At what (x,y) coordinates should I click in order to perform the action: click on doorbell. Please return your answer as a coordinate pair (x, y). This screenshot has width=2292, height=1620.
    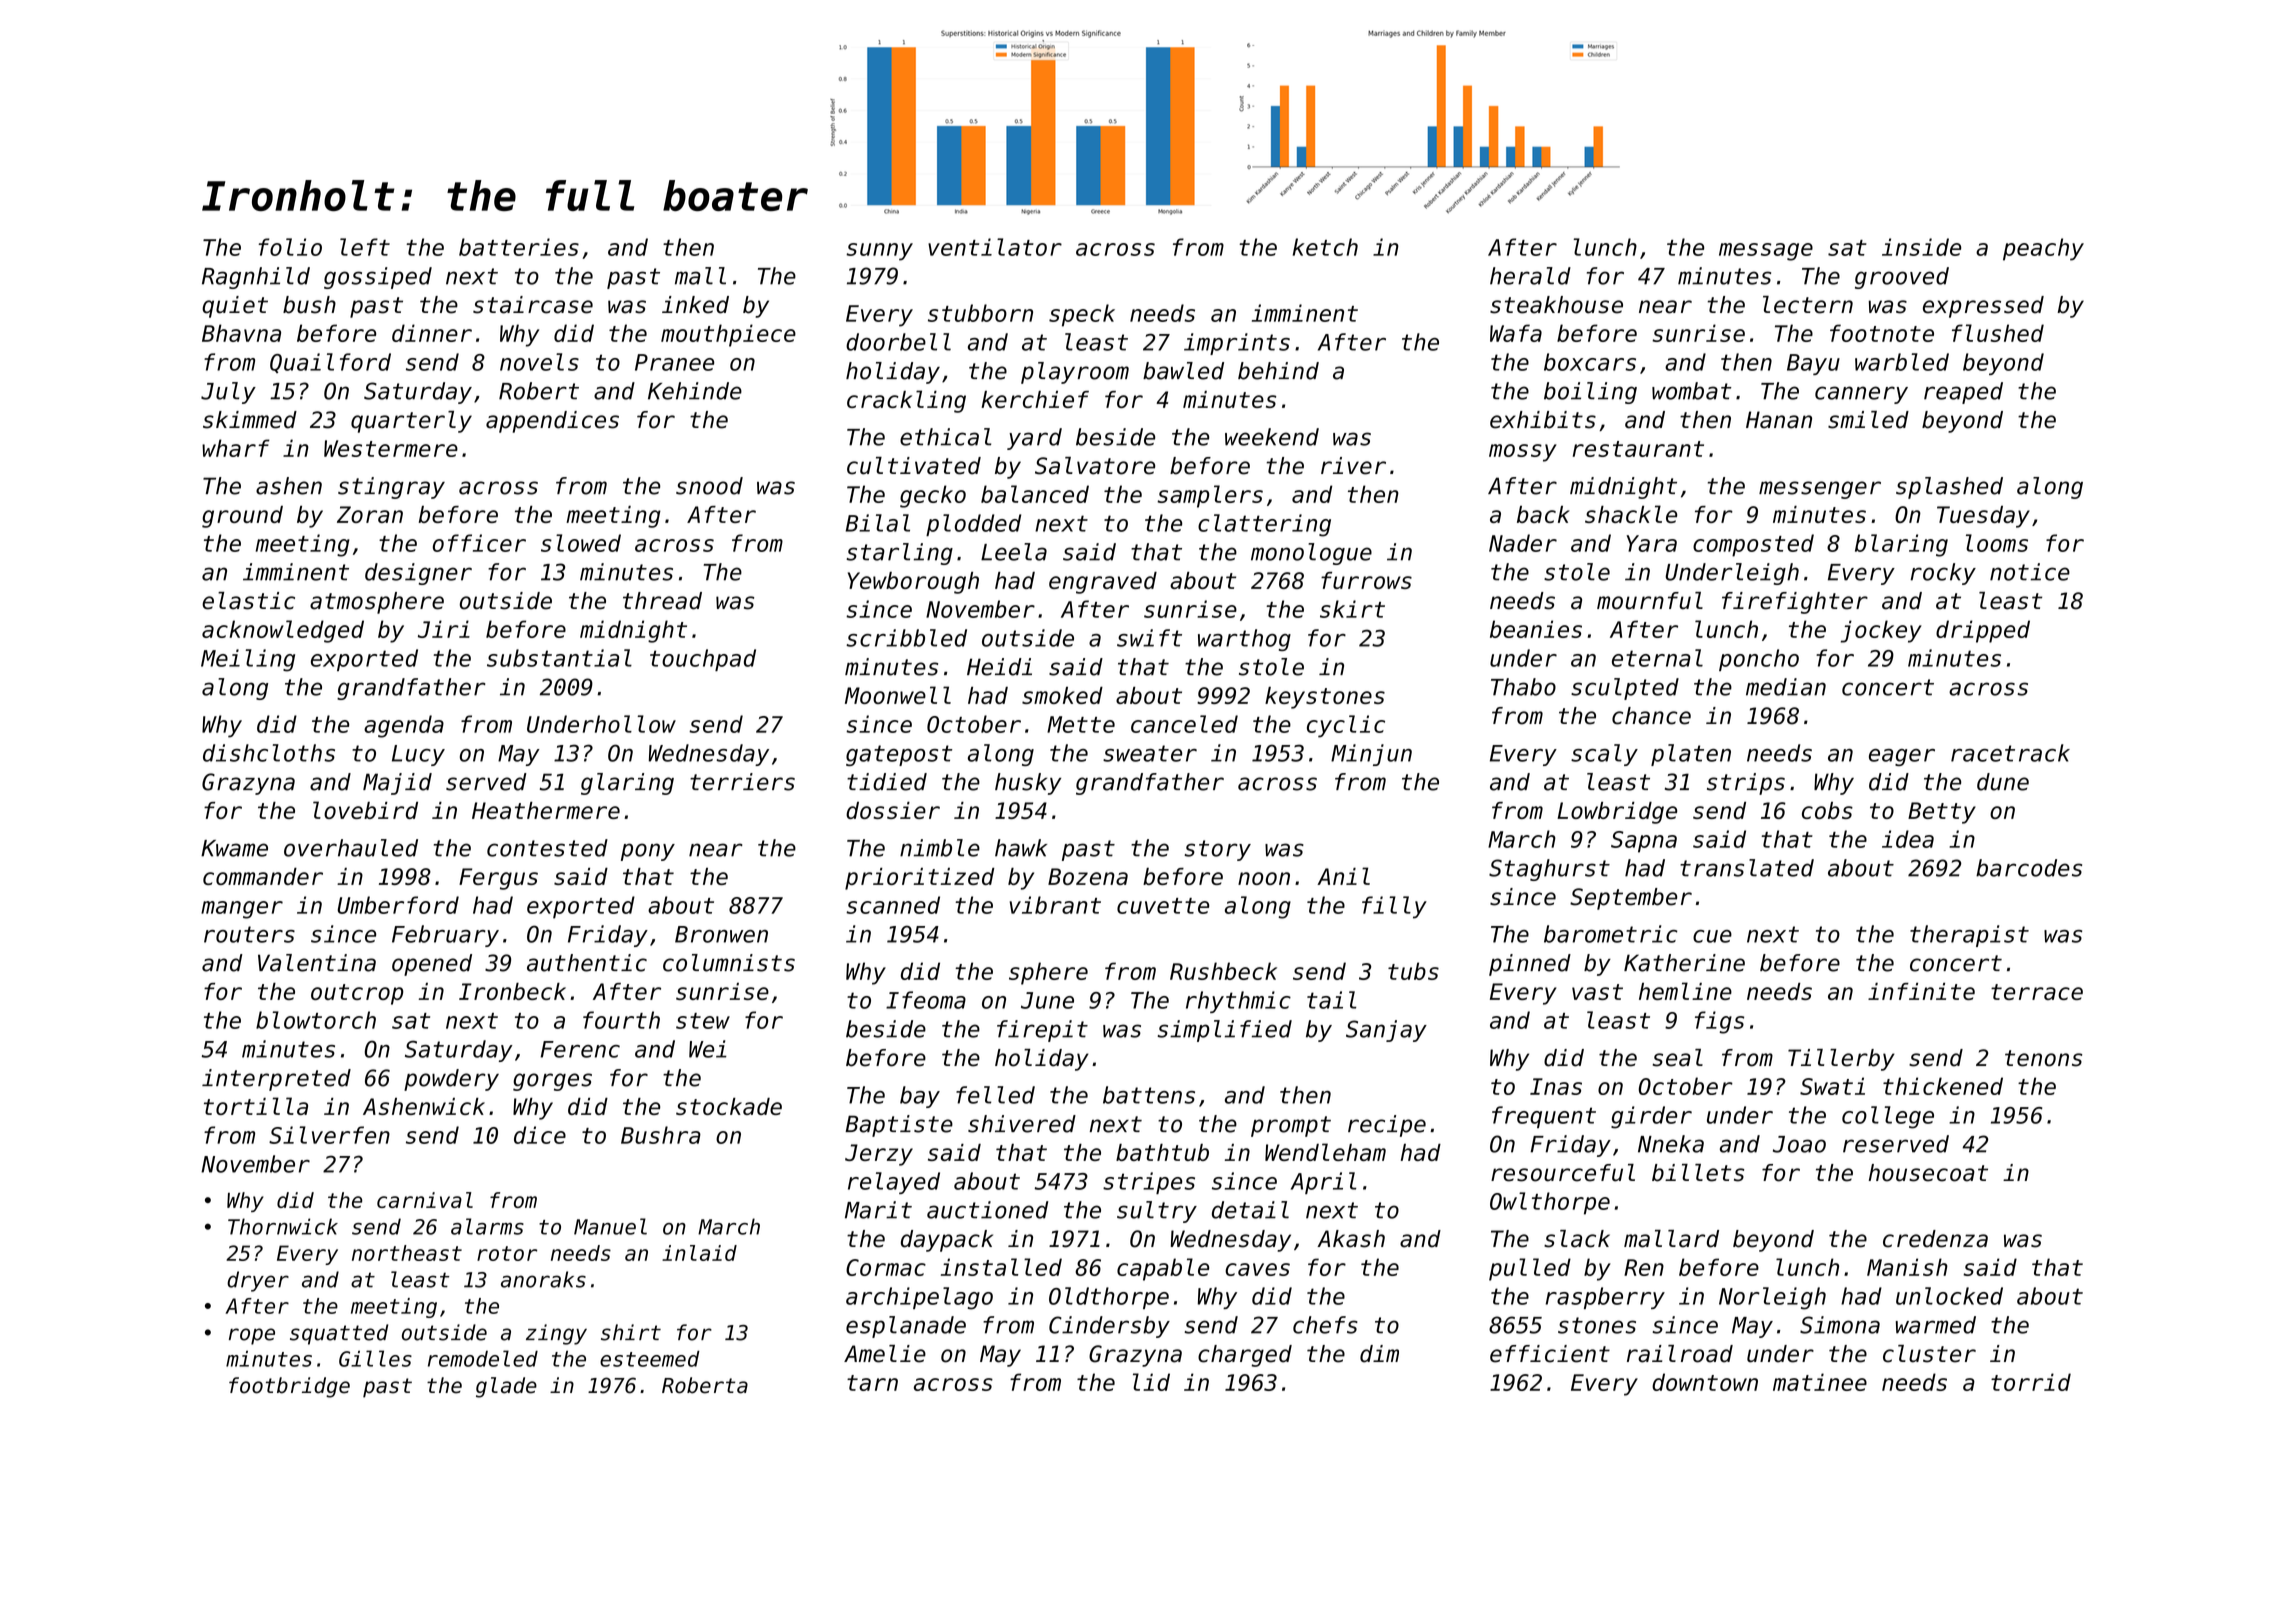
    Looking at the image, I should click on (898, 342).
